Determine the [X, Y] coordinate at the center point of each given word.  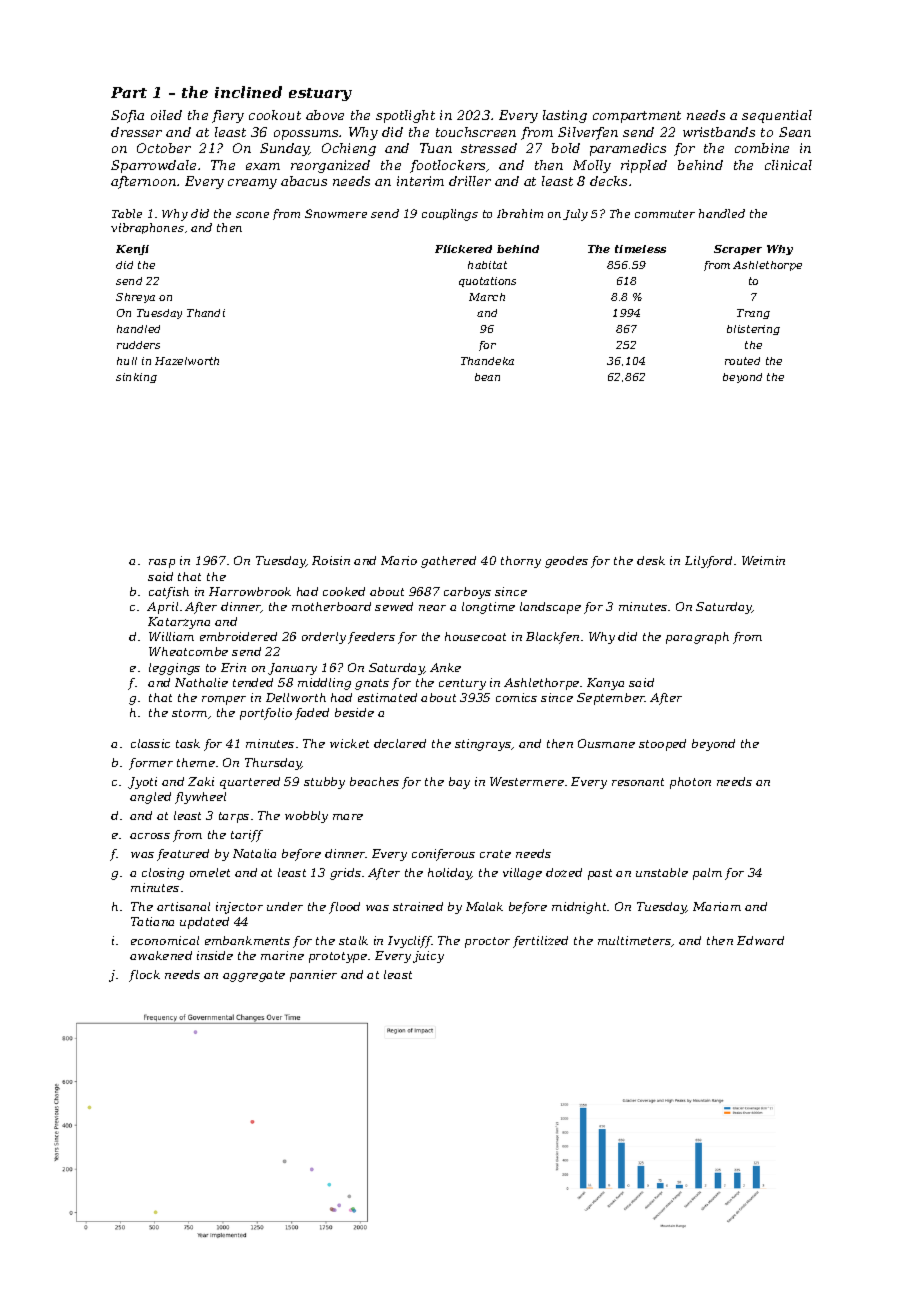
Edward [760, 940]
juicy [428, 957]
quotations [487, 282]
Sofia [127, 116]
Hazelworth [187, 361]
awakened [161, 955]
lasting [565, 116]
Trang [753, 314]
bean [487, 377]
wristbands [719, 132]
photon [690, 783]
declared [400, 743]
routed [742, 361]
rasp [162, 563]
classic [150, 743]
